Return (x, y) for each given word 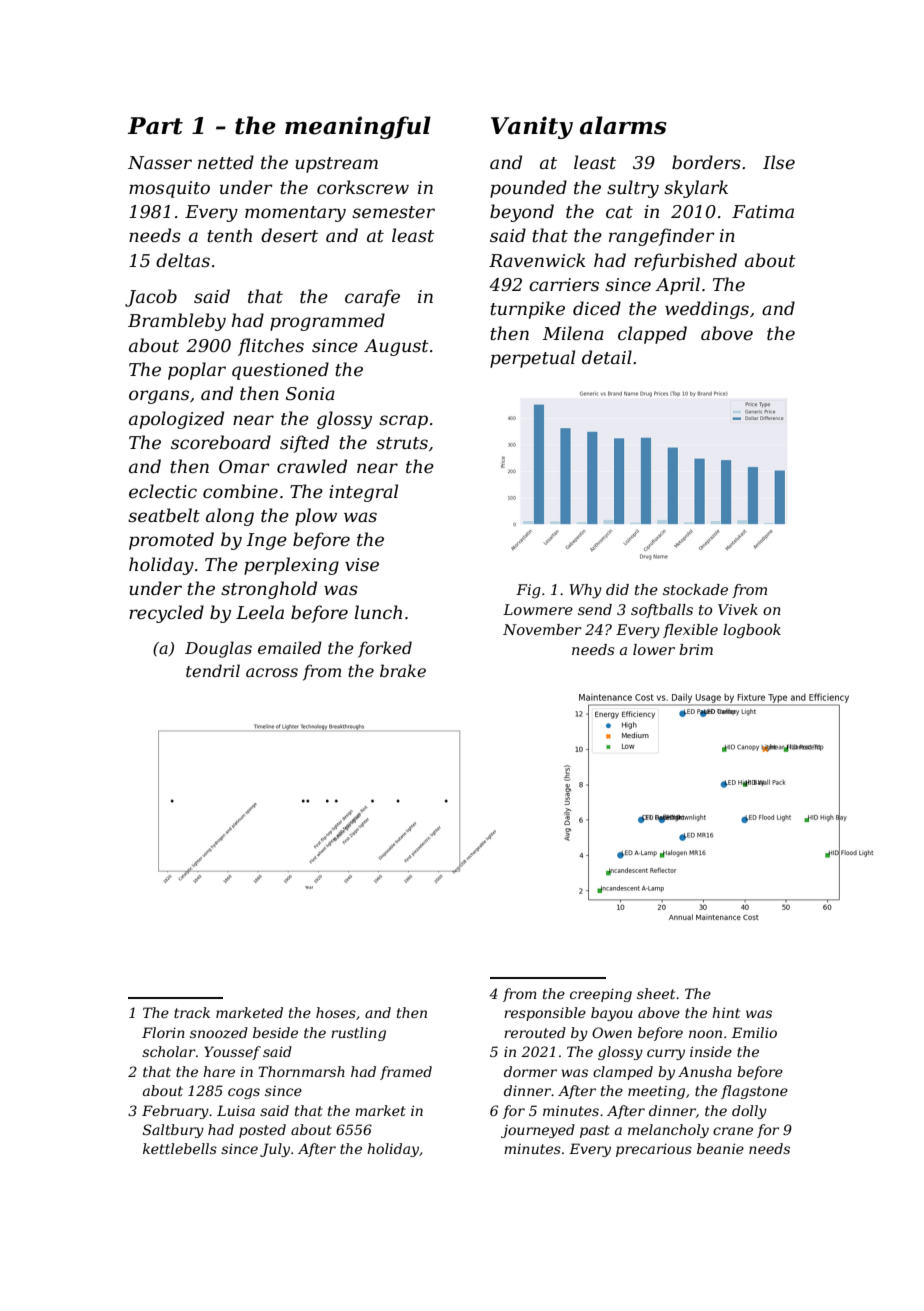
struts (402, 443)
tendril (213, 670)
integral (363, 493)
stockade (695, 589)
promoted (171, 541)
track (192, 1012)
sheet (656, 993)
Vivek (738, 609)
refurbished (685, 262)
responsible (545, 1014)
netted (226, 162)
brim (696, 649)
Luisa (236, 1110)
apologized (176, 420)
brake (403, 670)
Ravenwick (537, 260)
